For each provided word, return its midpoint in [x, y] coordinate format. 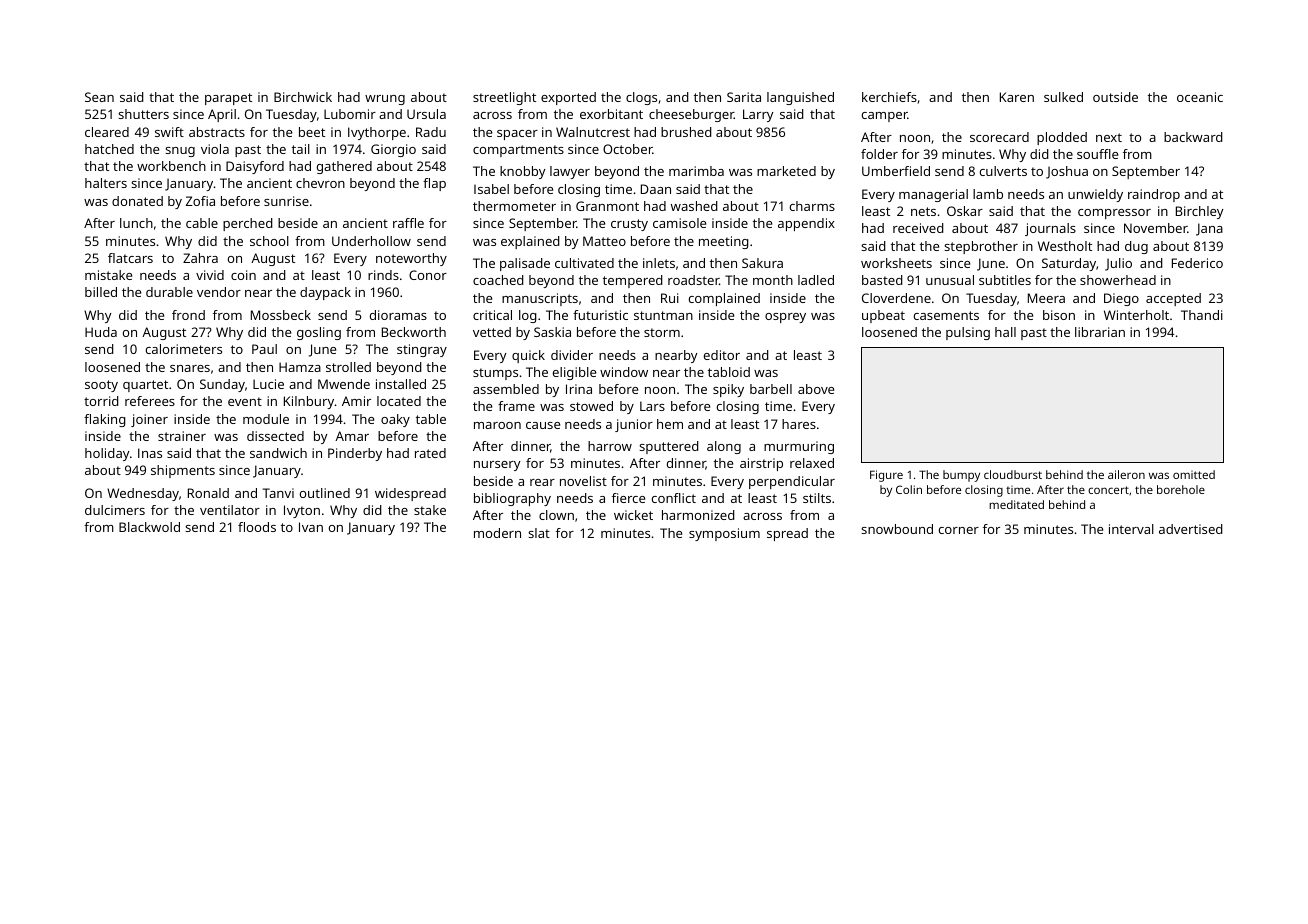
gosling [319, 333]
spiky [728, 390]
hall [1005, 332]
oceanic [1200, 97]
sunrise [286, 201]
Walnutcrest [593, 132]
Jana [1209, 229]
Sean [99, 97]
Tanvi [278, 493]
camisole [679, 223]
